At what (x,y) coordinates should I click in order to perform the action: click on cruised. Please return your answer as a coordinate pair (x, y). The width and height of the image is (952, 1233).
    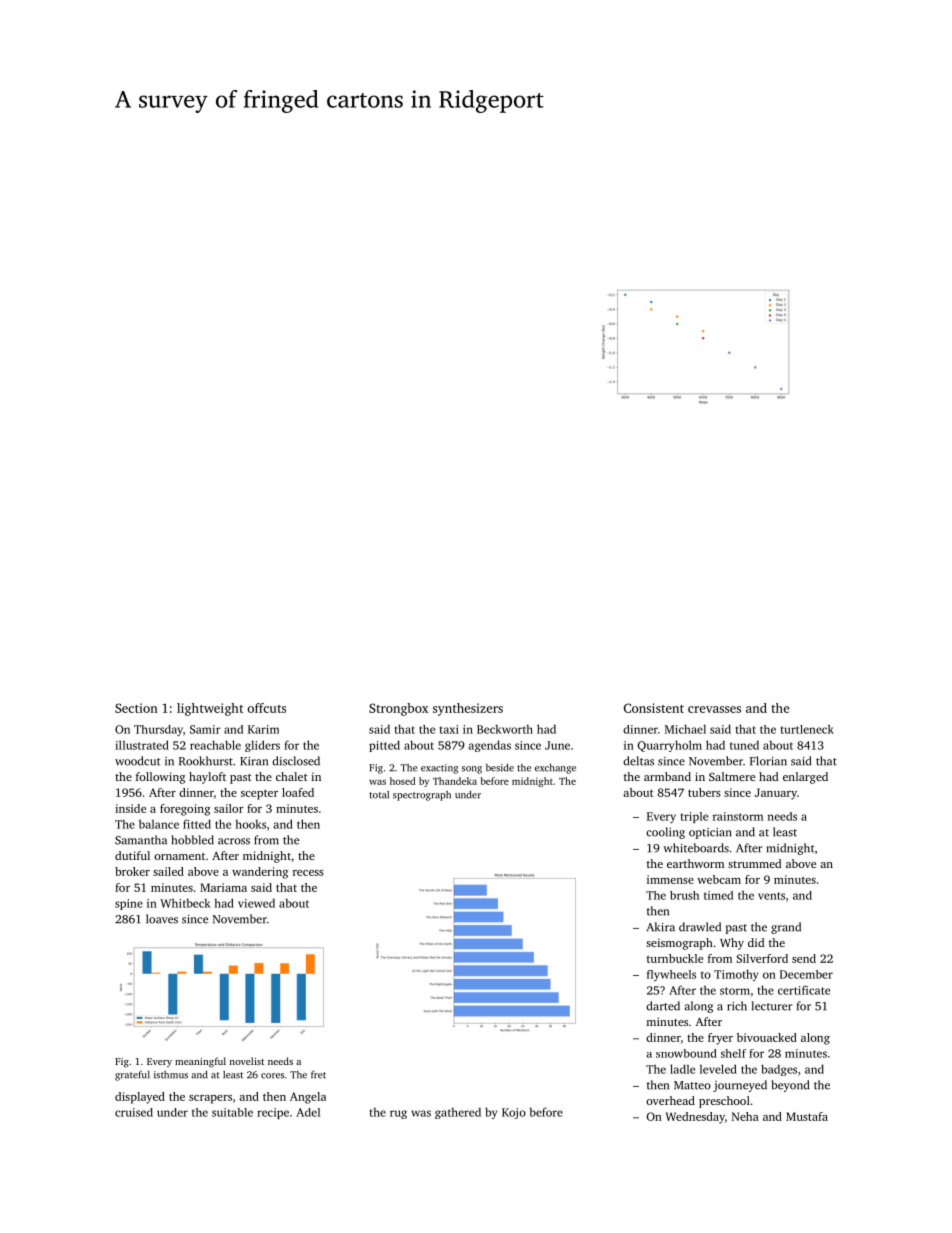
    Looking at the image, I should click on (134, 1112).
